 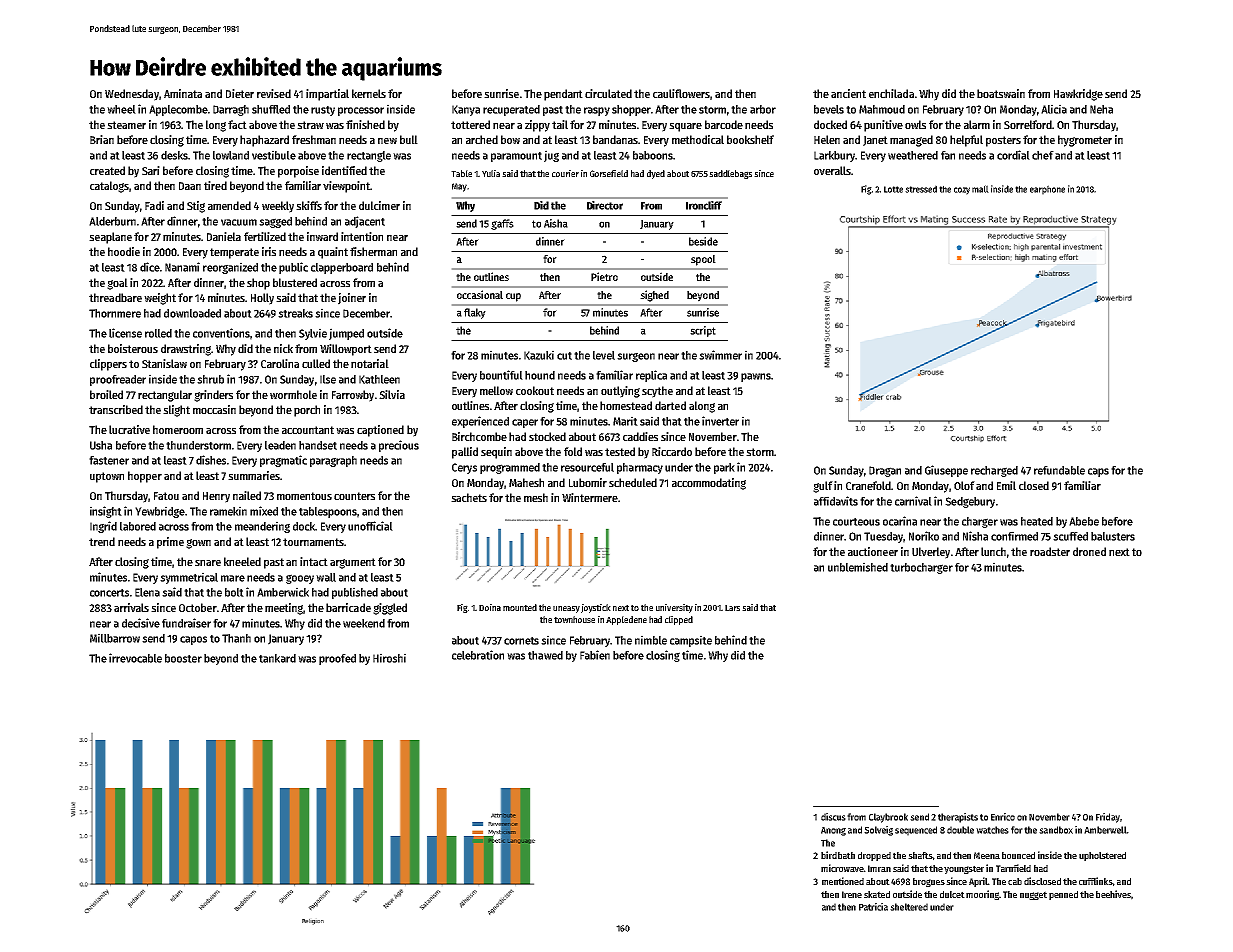 What do you see at coordinates (183, 658) in the document?
I see `booster` at bounding box center [183, 658].
